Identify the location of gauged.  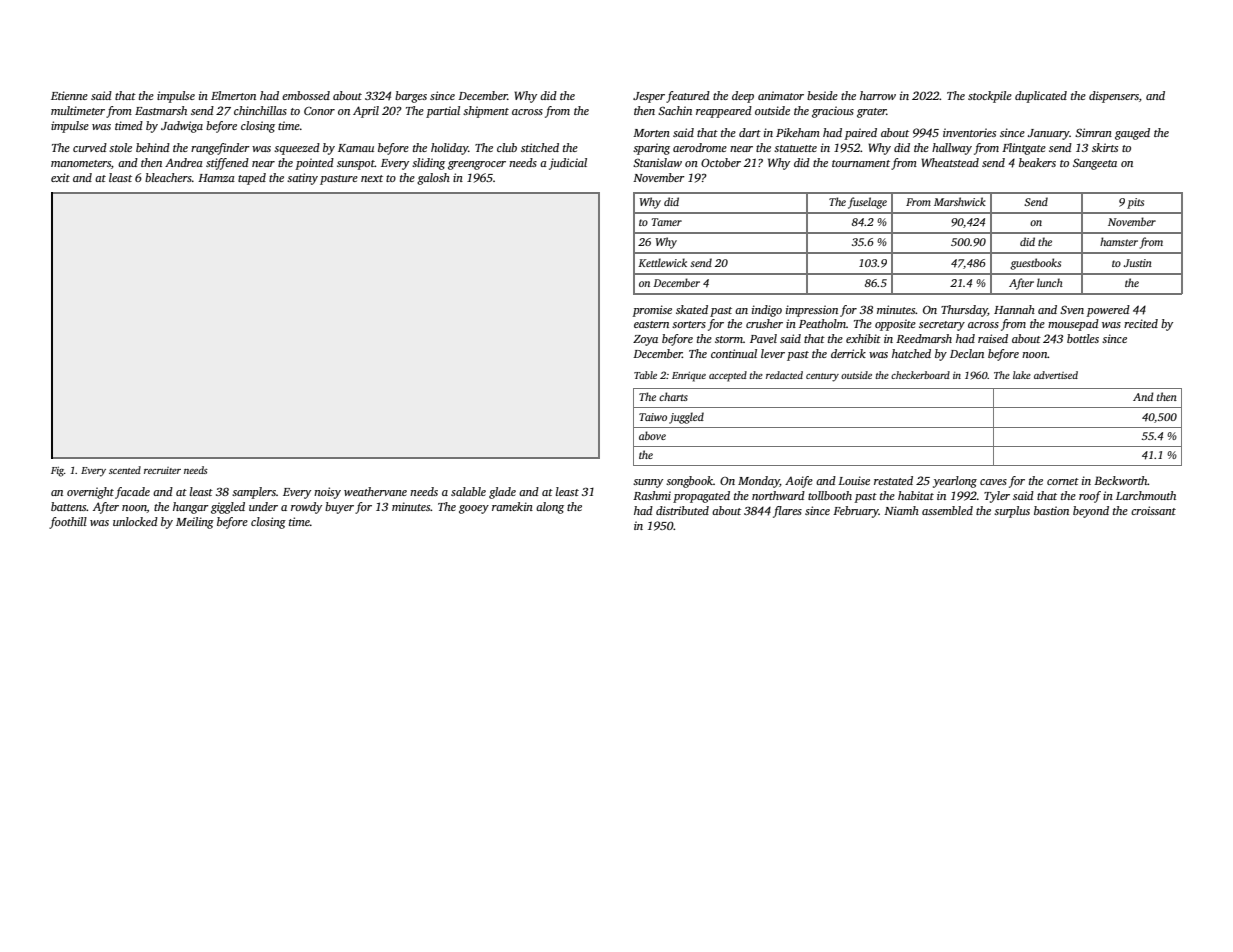
(1132, 134).
